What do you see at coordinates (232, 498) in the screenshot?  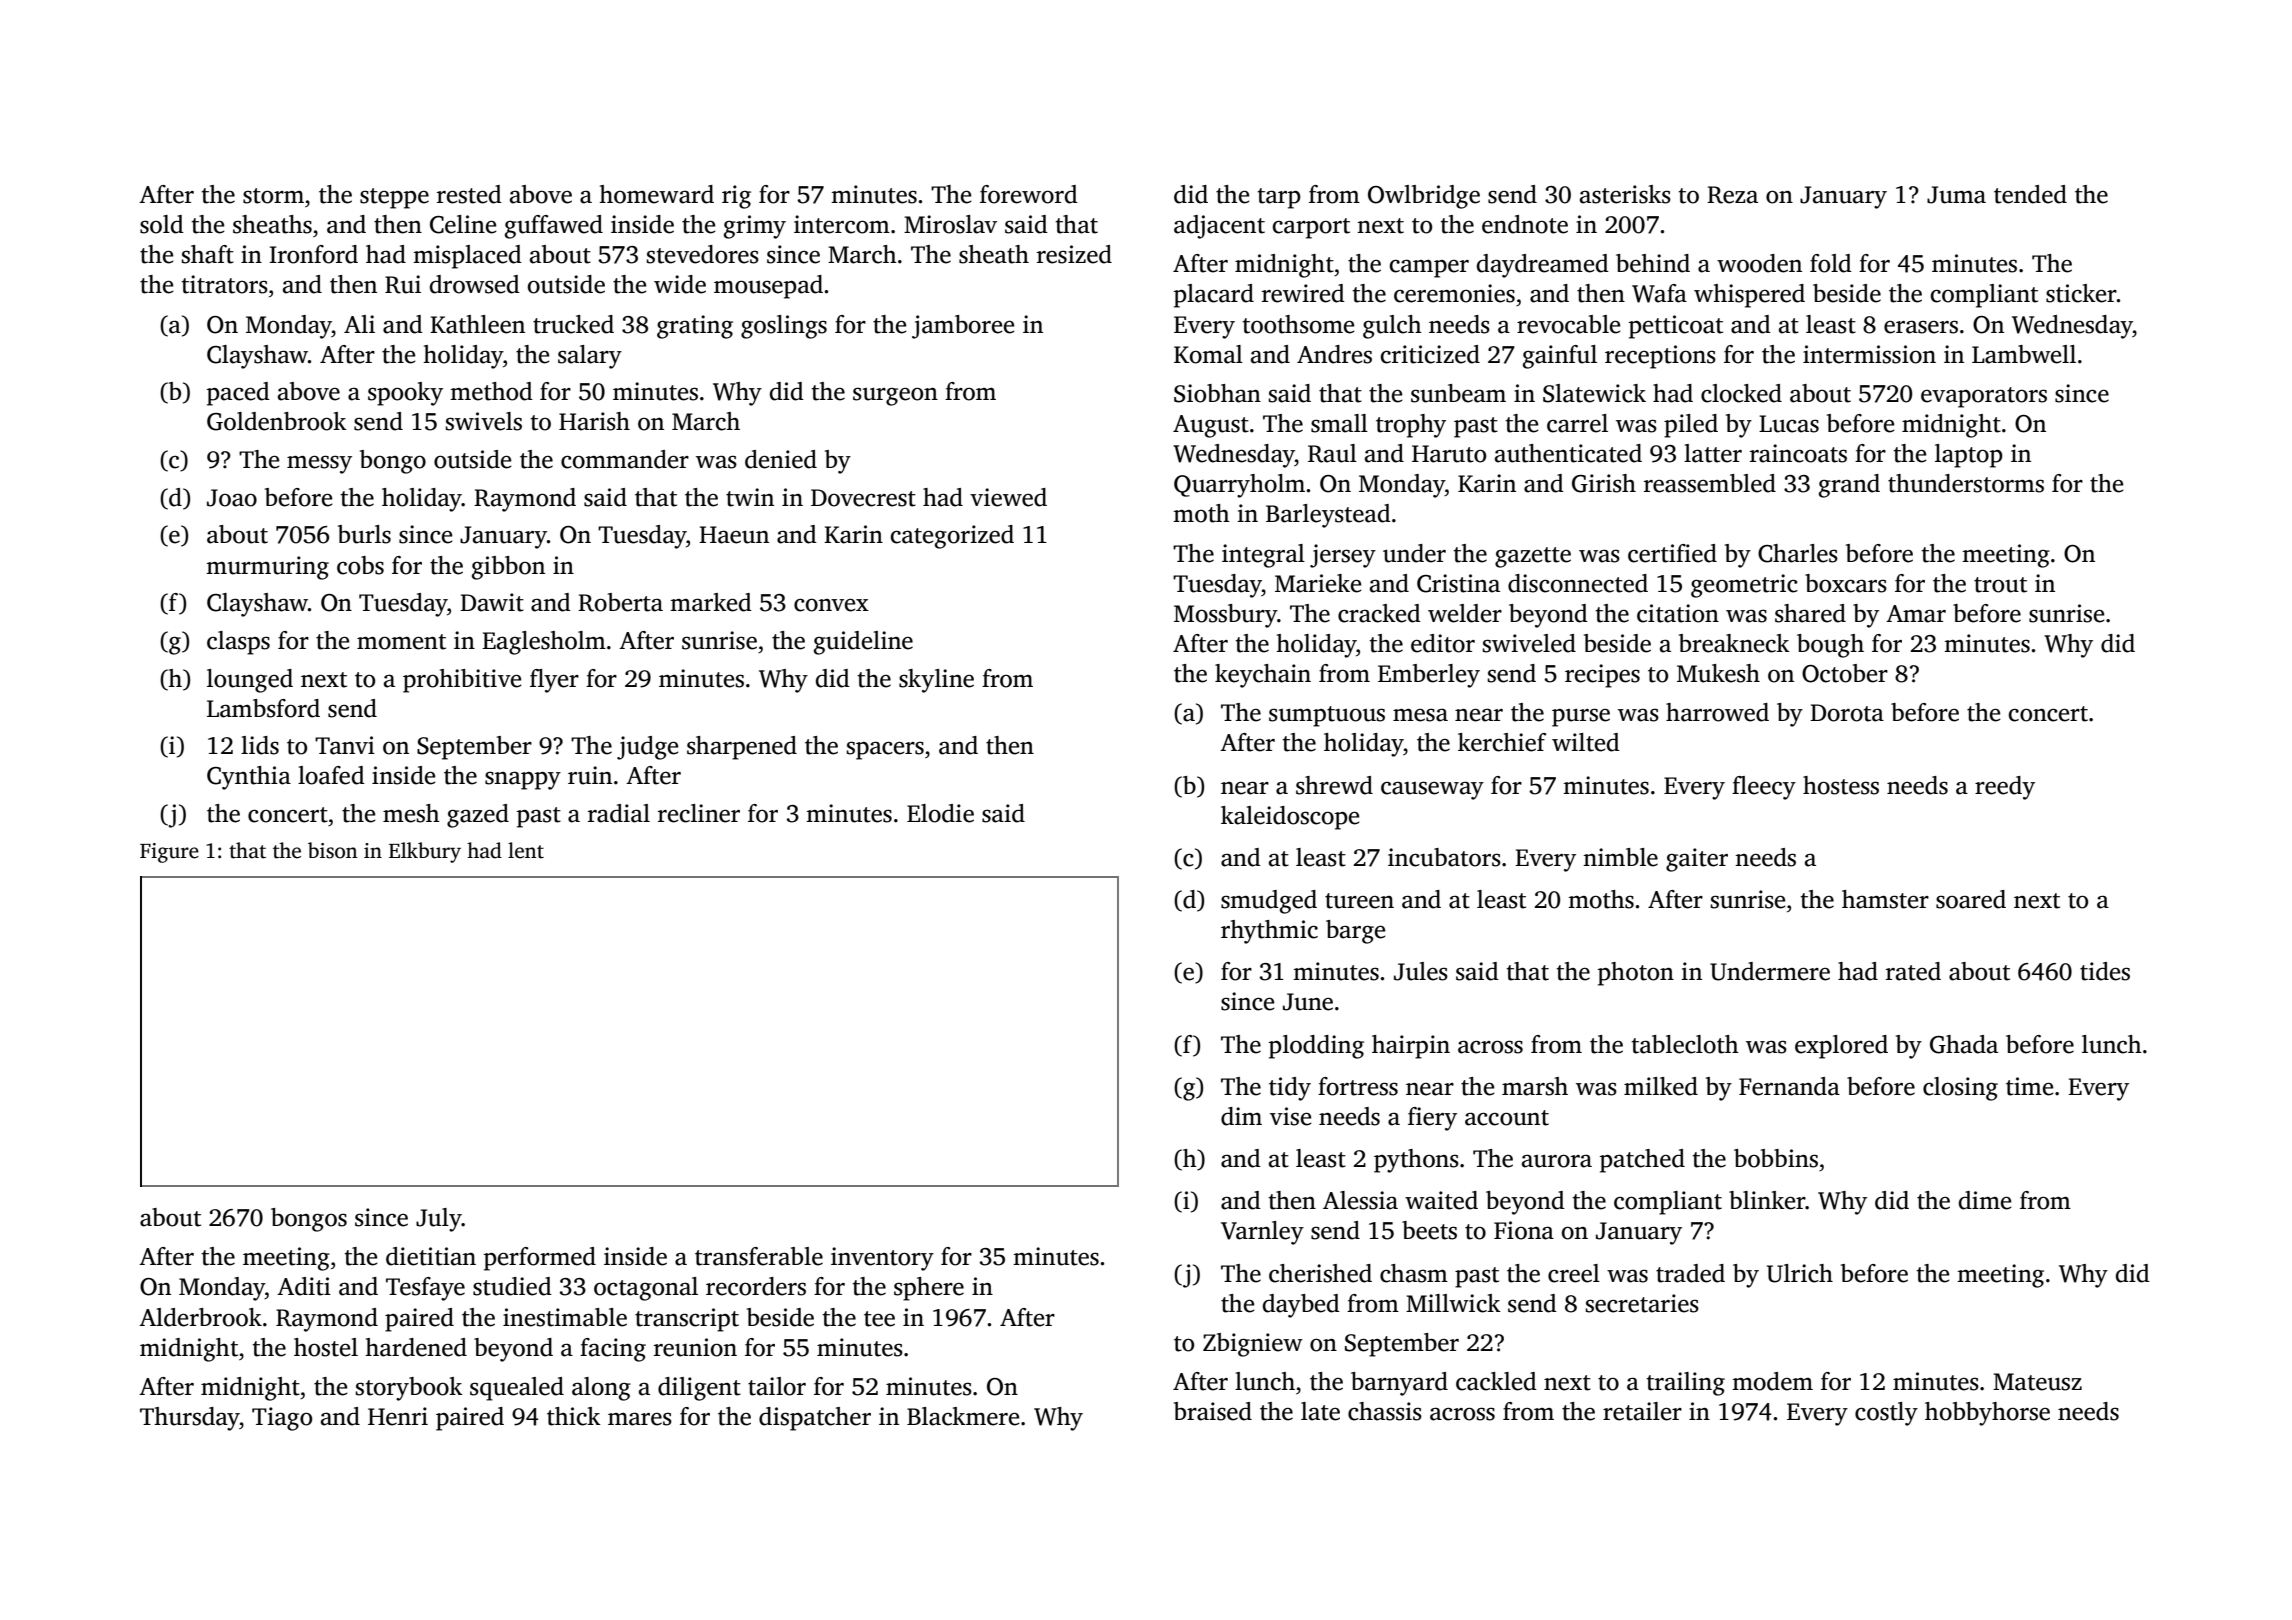 I see `Joao` at bounding box center [232, 498].
